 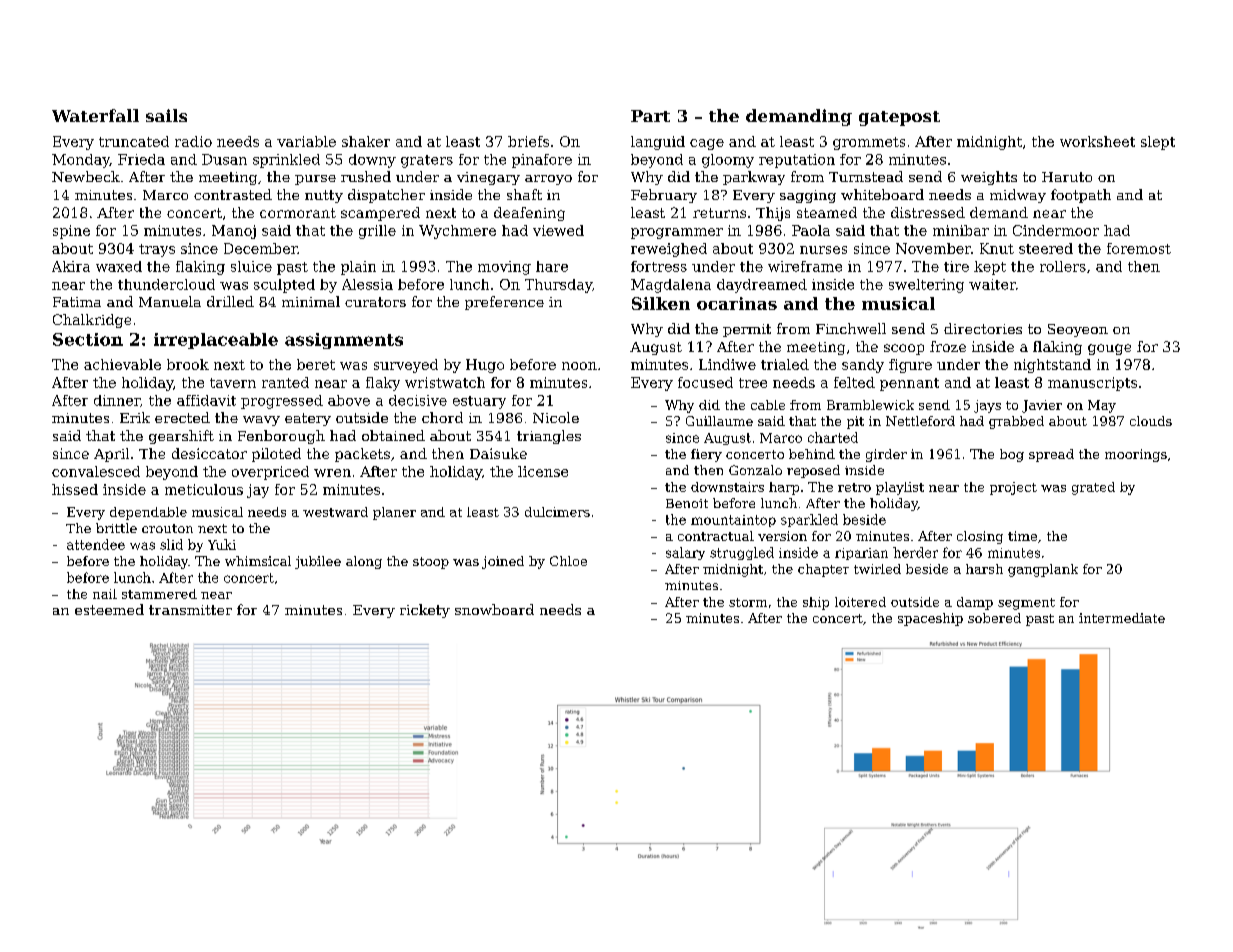 I want to click on Nettleford, so click(x=920, y=421).
